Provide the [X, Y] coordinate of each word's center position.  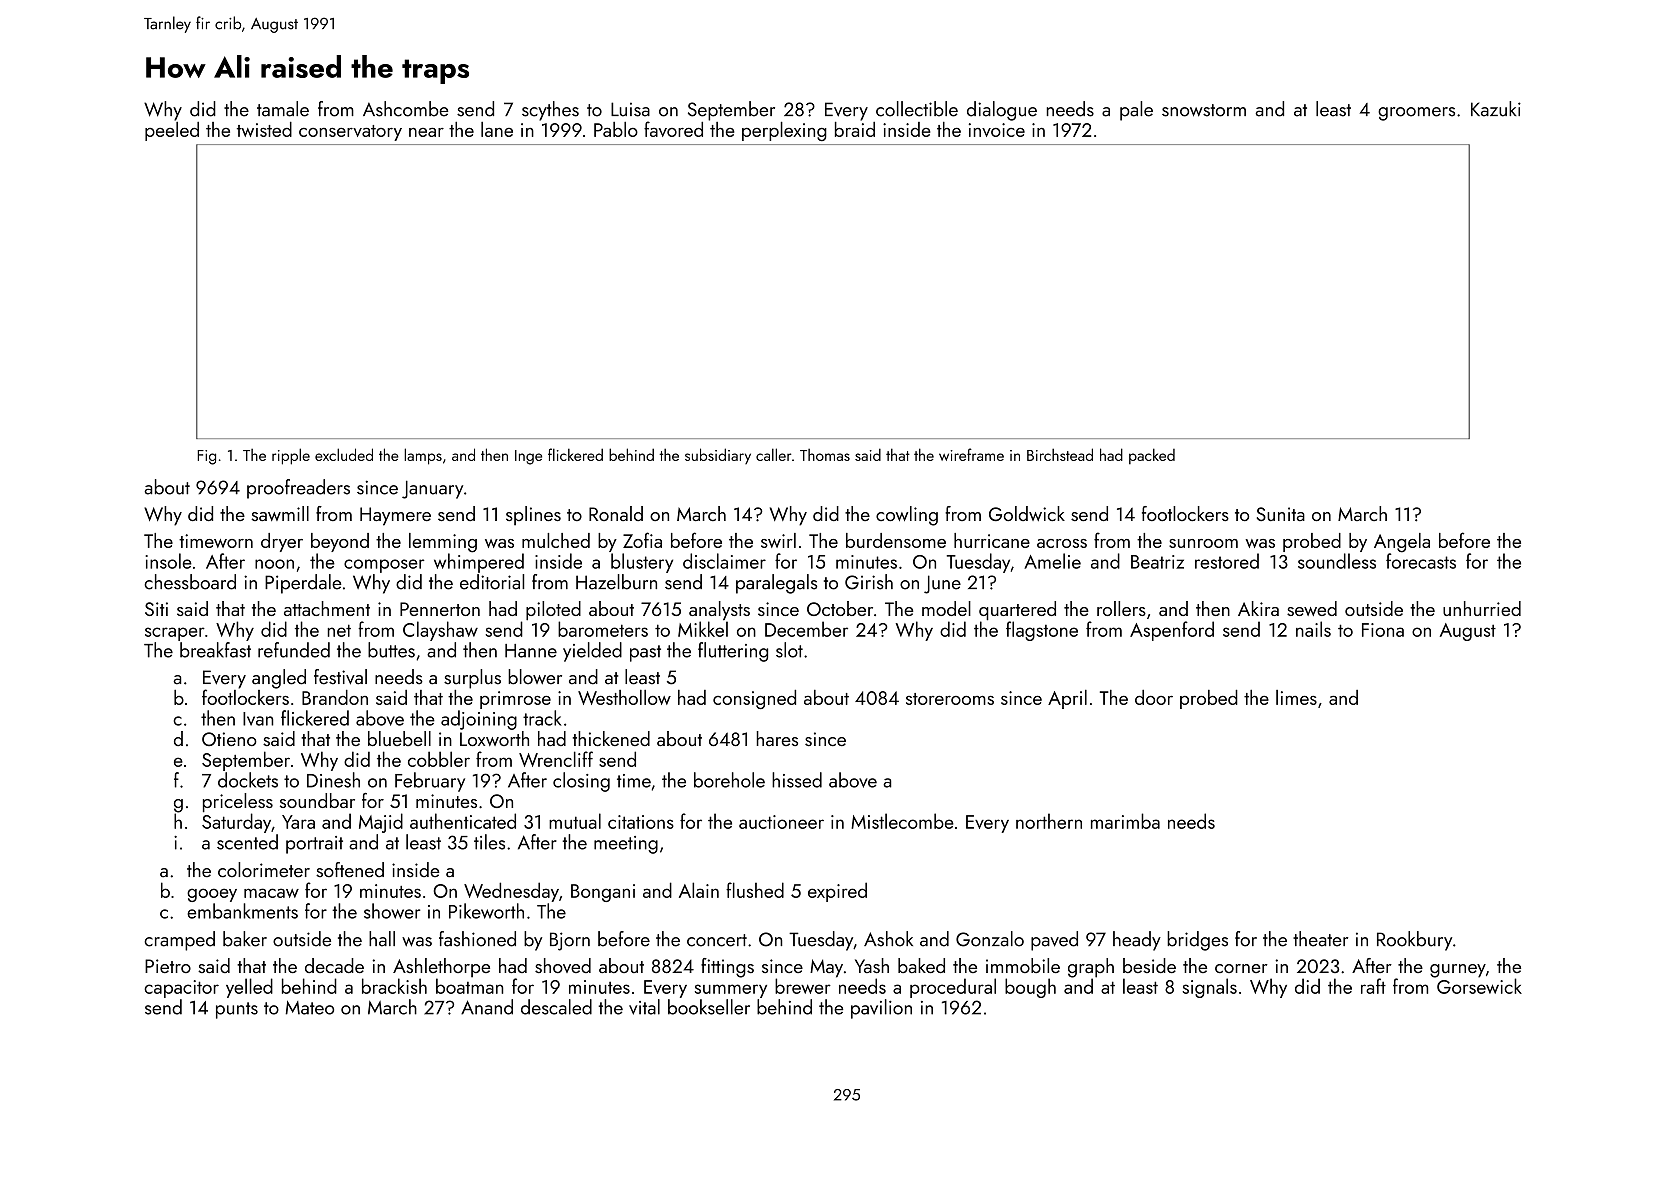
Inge [528, 457]
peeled [172, 131]
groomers [1416, 114]
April [1067, 699]
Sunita [1281, 514]
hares [777, 738]
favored [673, 129]
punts [237, 1010]
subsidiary [718, 456]
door [1154, 697]
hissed [797, 780]
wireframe [971, 454]
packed [1152, 456]
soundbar [317, 800]
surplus [472, 679]
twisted [264, 129]
